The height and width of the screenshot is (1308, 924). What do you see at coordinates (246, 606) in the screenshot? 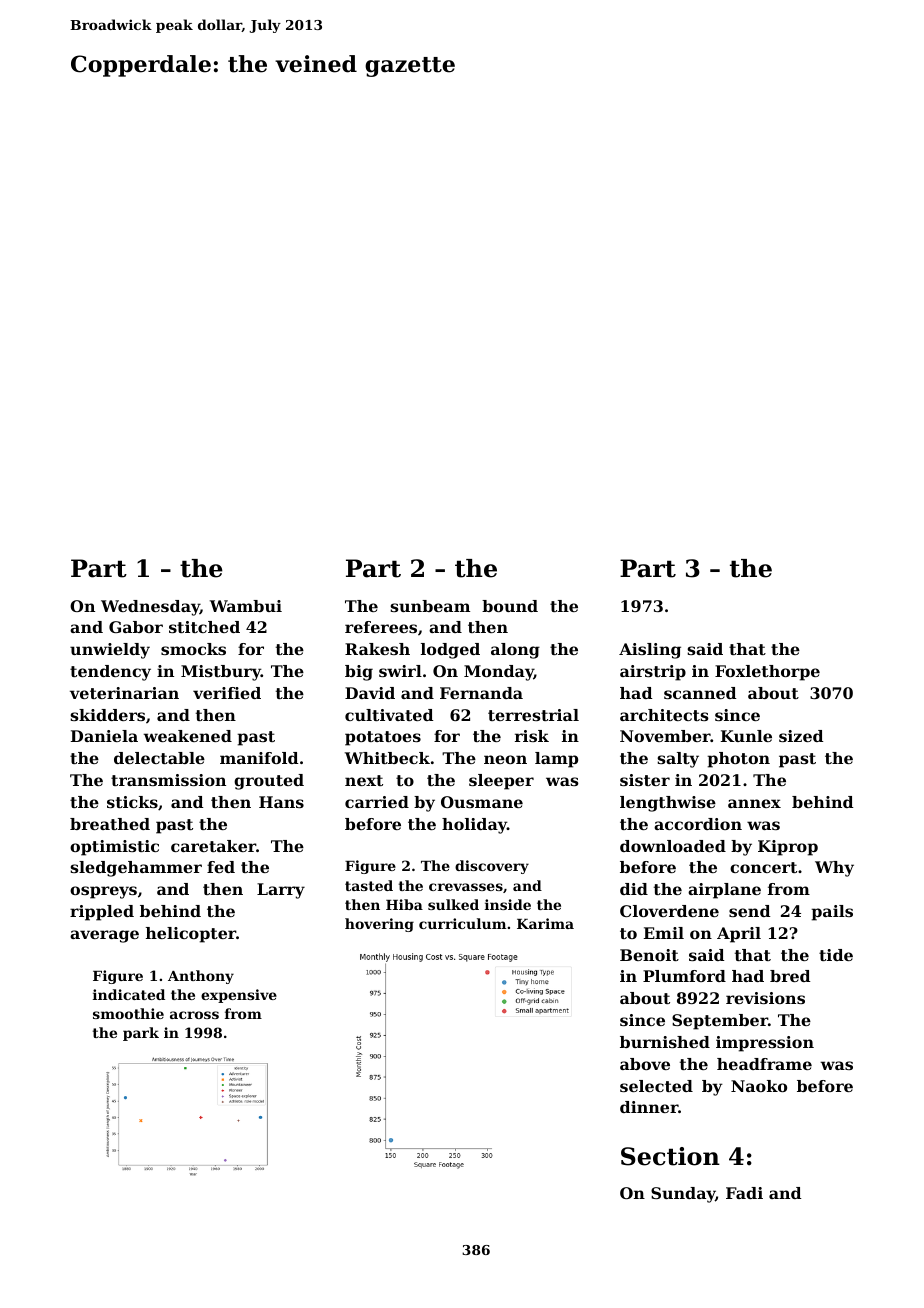
I see `Wambui` at bounding box center [246, 606].
